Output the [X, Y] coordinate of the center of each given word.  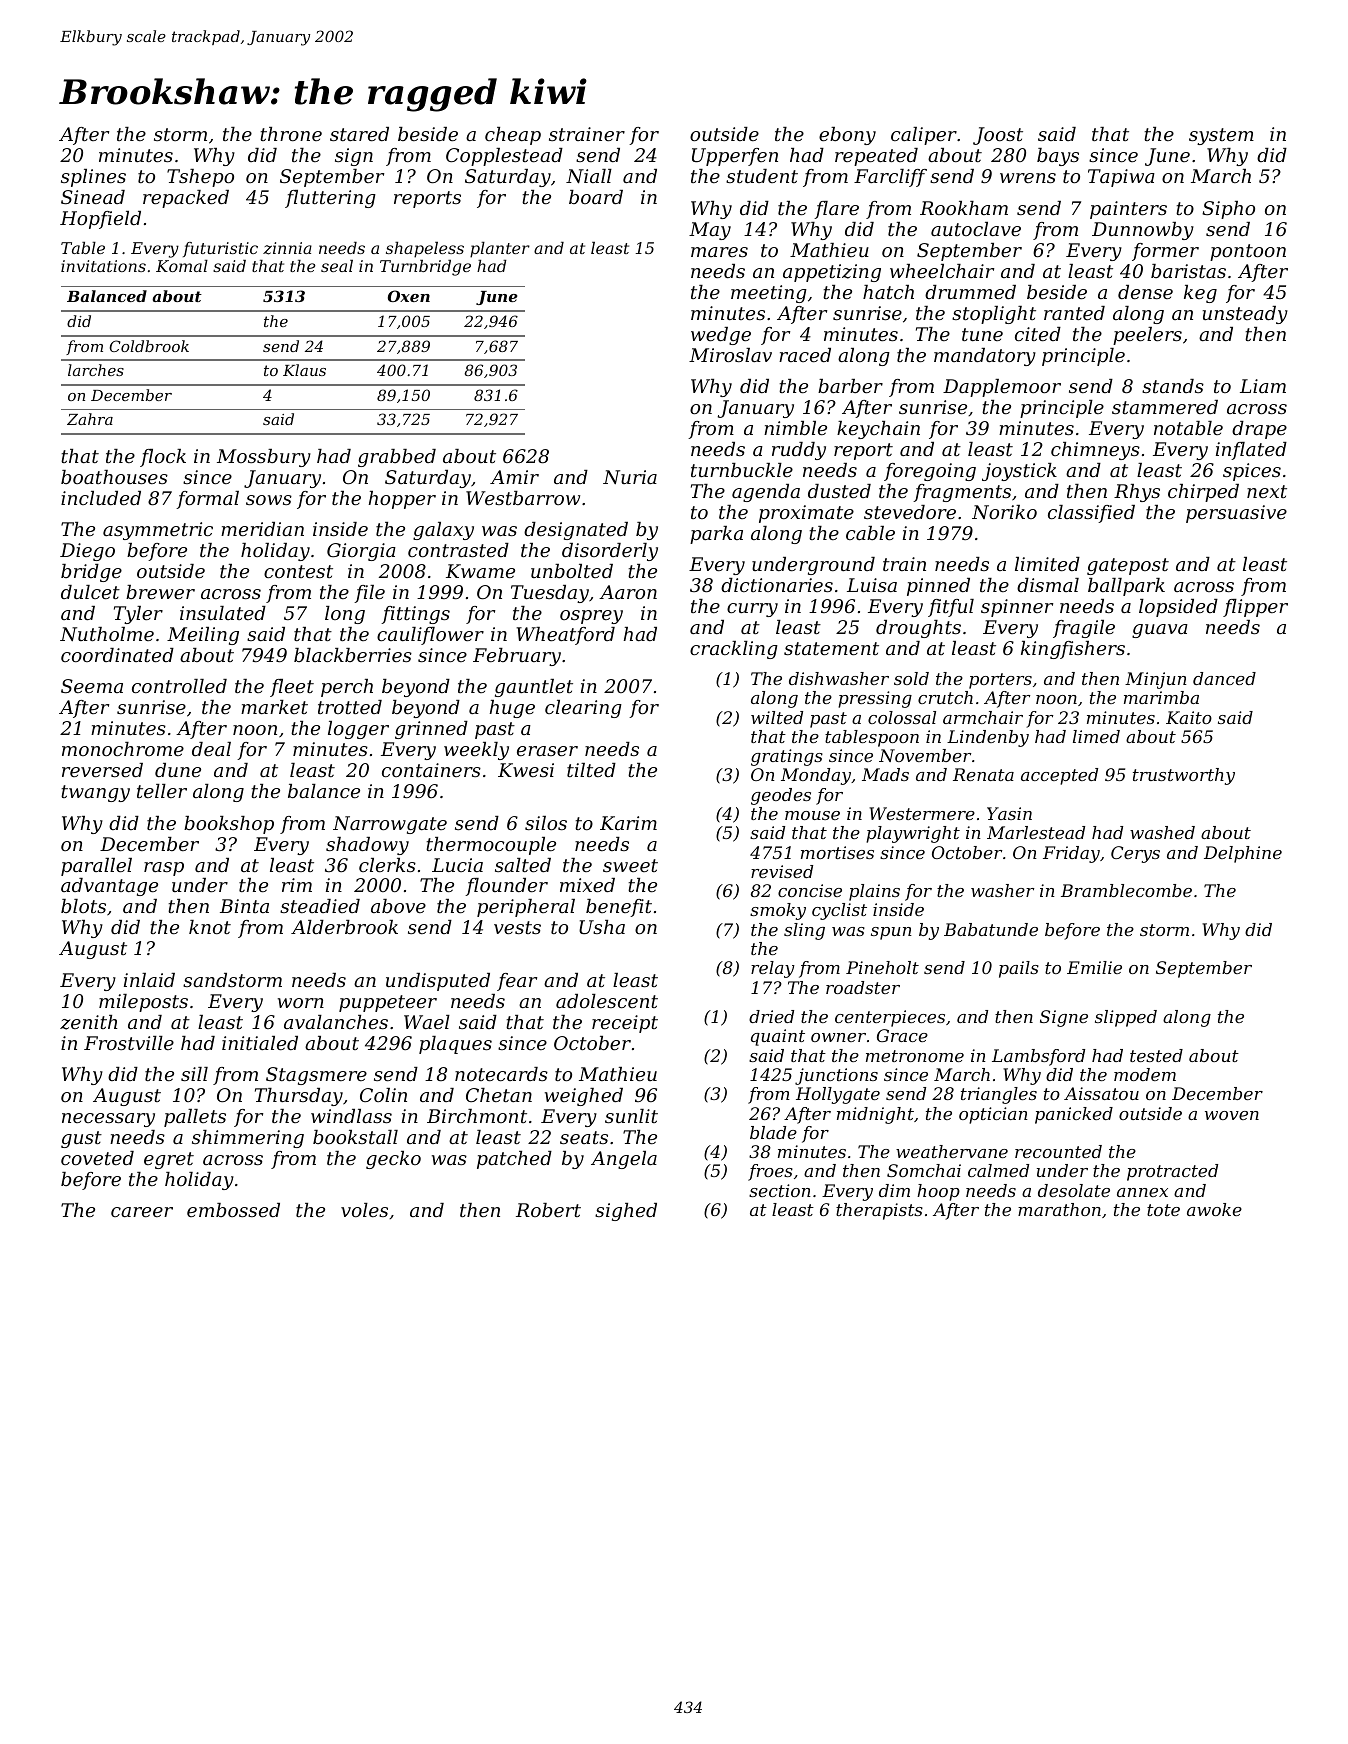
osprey [591, 617]
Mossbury [264, 458]
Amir [514, 477]
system [1221, 136]
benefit [619, 908]
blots [83, 906]
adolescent [607, 1001]
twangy [95, 793]
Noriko [1004, 512]
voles [364, 1210]
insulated [223, 613]
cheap [513, 136]
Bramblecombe [1126, 890]
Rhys [1137, 493]
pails [1019, 969]
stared [359, 134]
